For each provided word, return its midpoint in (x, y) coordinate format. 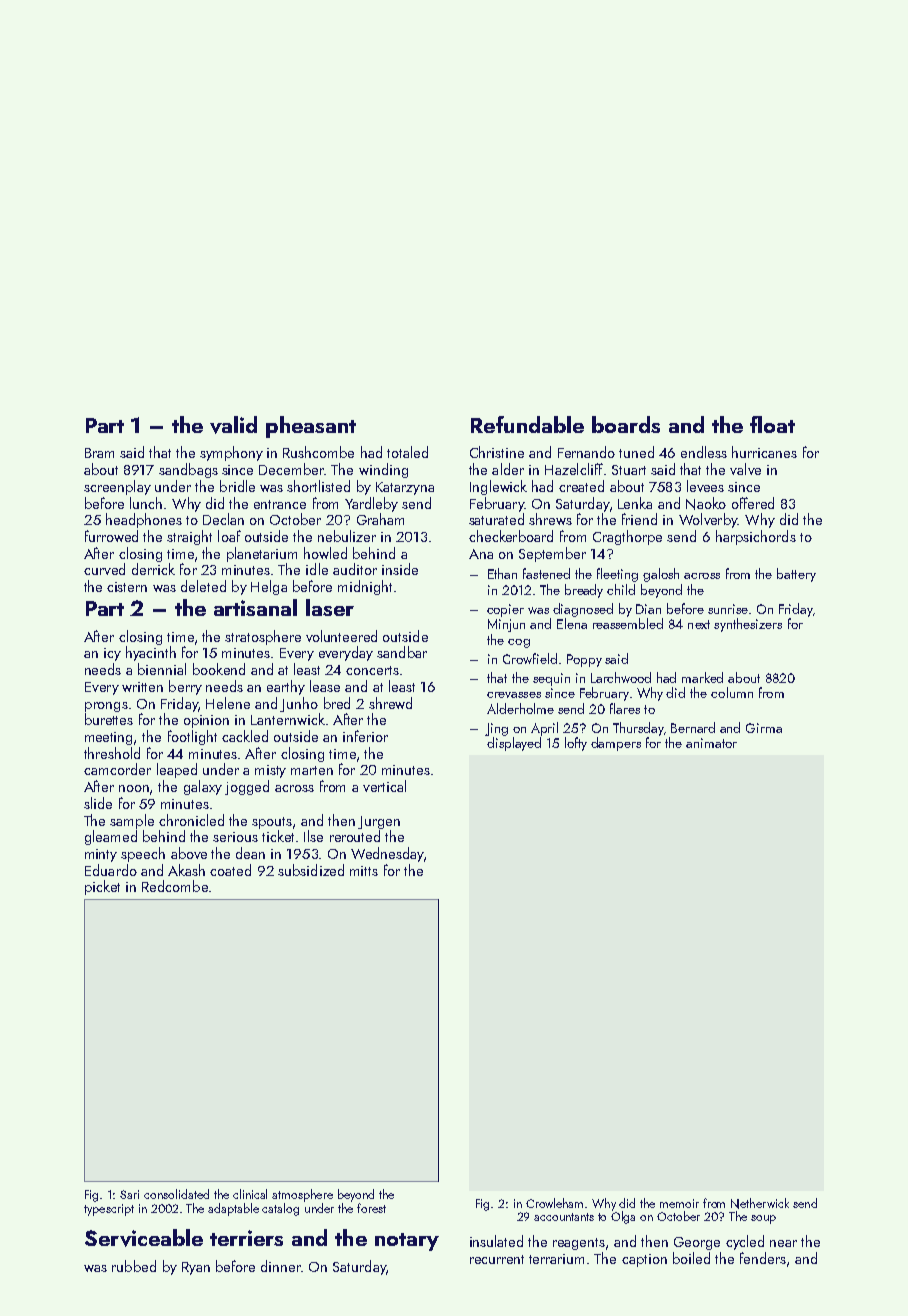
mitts (364, 871)
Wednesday (387, 854)
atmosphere (302, 1195)
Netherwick (760, 1203)
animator (711, 743)
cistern (127, 587)
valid (233, 425)
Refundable (527, 424)
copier (505, 610)
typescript (109, 1210)
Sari (129, 1194)
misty (270, 771)
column (732, 692)
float (772, 424)
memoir (679, 1203)
